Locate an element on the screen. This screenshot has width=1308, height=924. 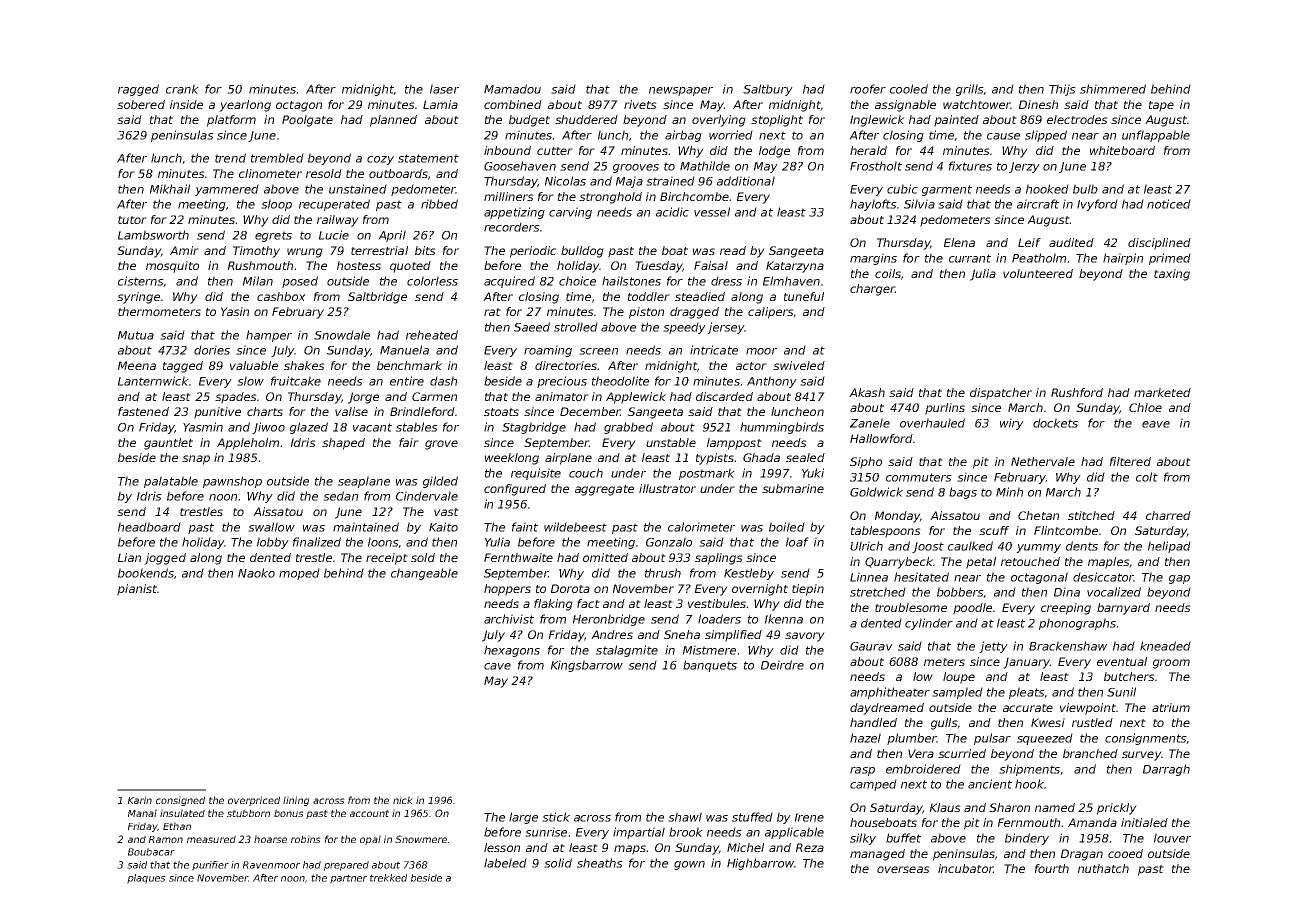
Anthony is located at coordinates (772, 382).
